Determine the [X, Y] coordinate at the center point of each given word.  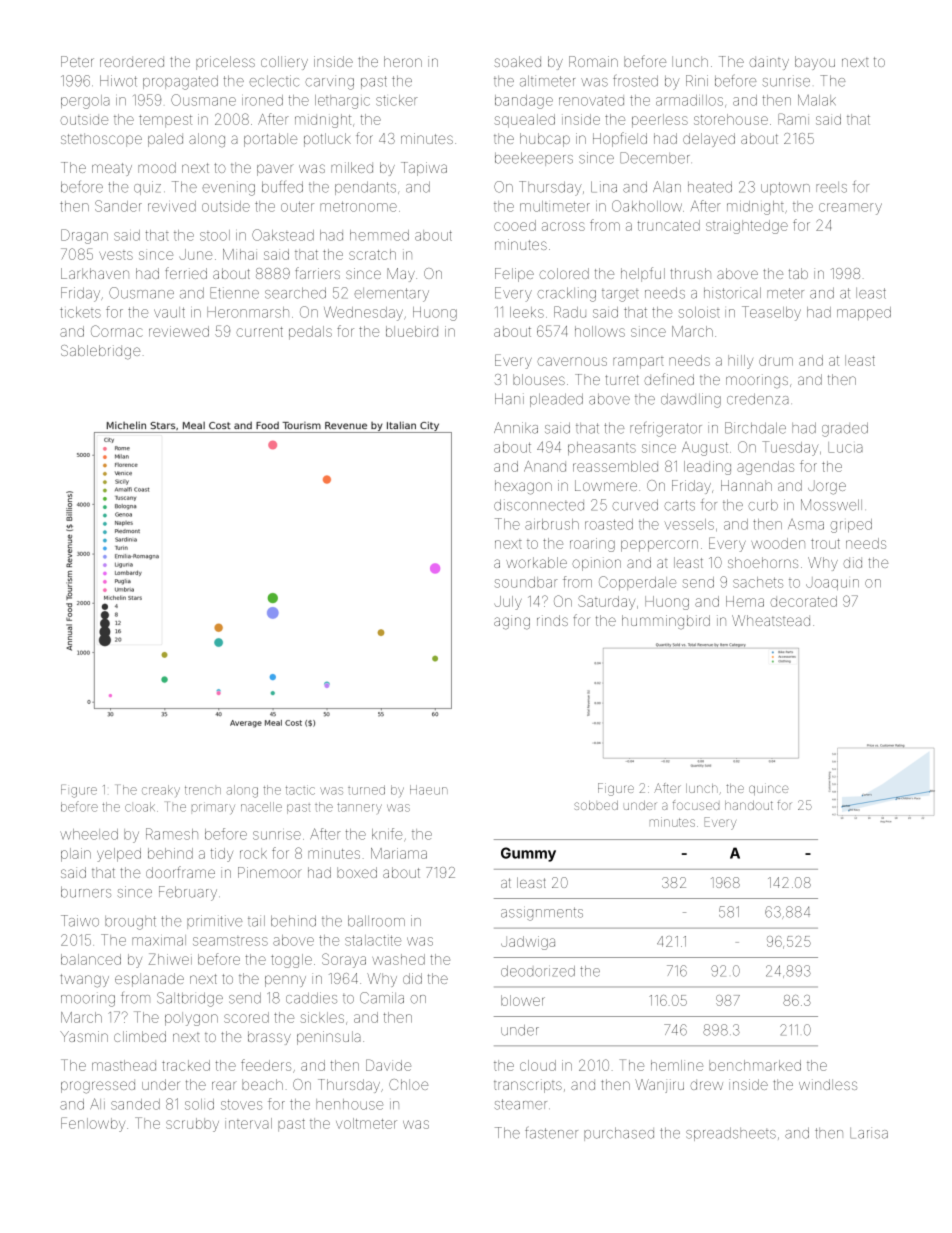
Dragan [84, 236]
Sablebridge [100, 352]
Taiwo [80, 921]
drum [776, 360]
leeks [527, 312]
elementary [391, 295]
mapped [864, 313]
